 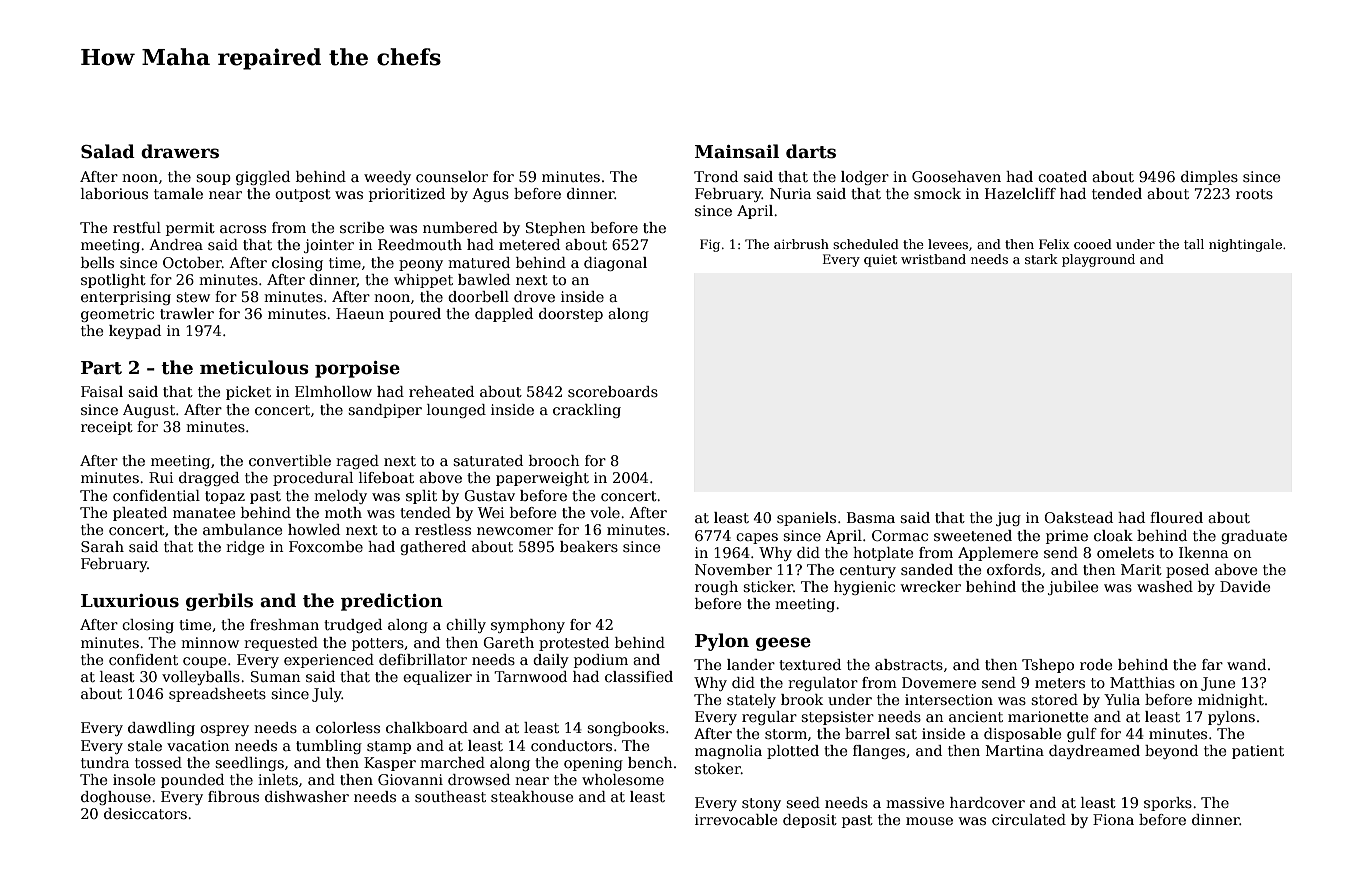 I want to click on doorstep, so click(x=571, y=315).
